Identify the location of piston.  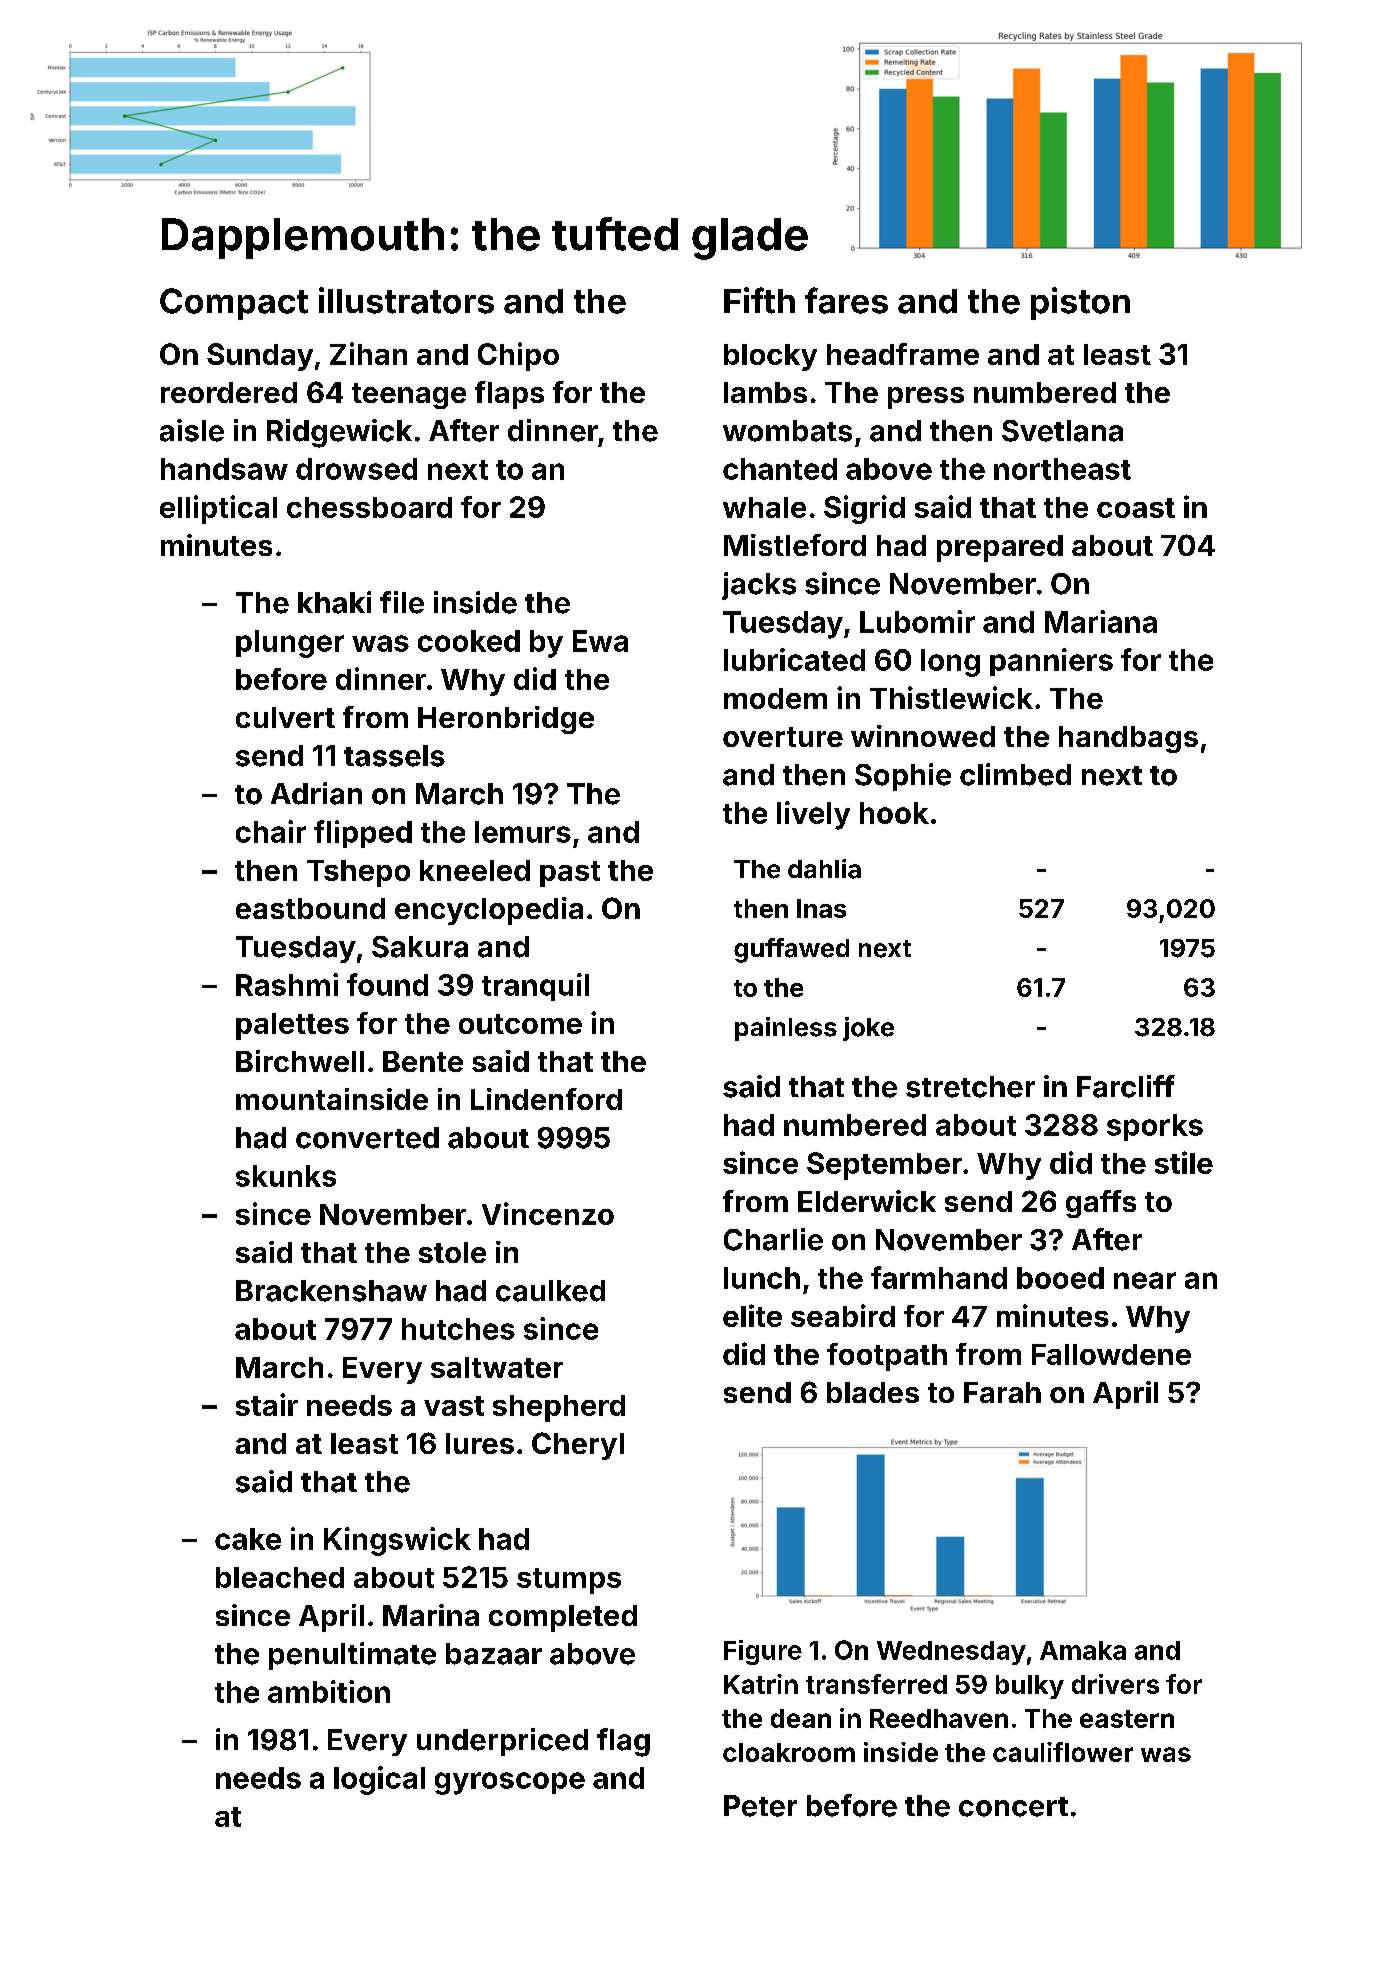
(1080, 303).
